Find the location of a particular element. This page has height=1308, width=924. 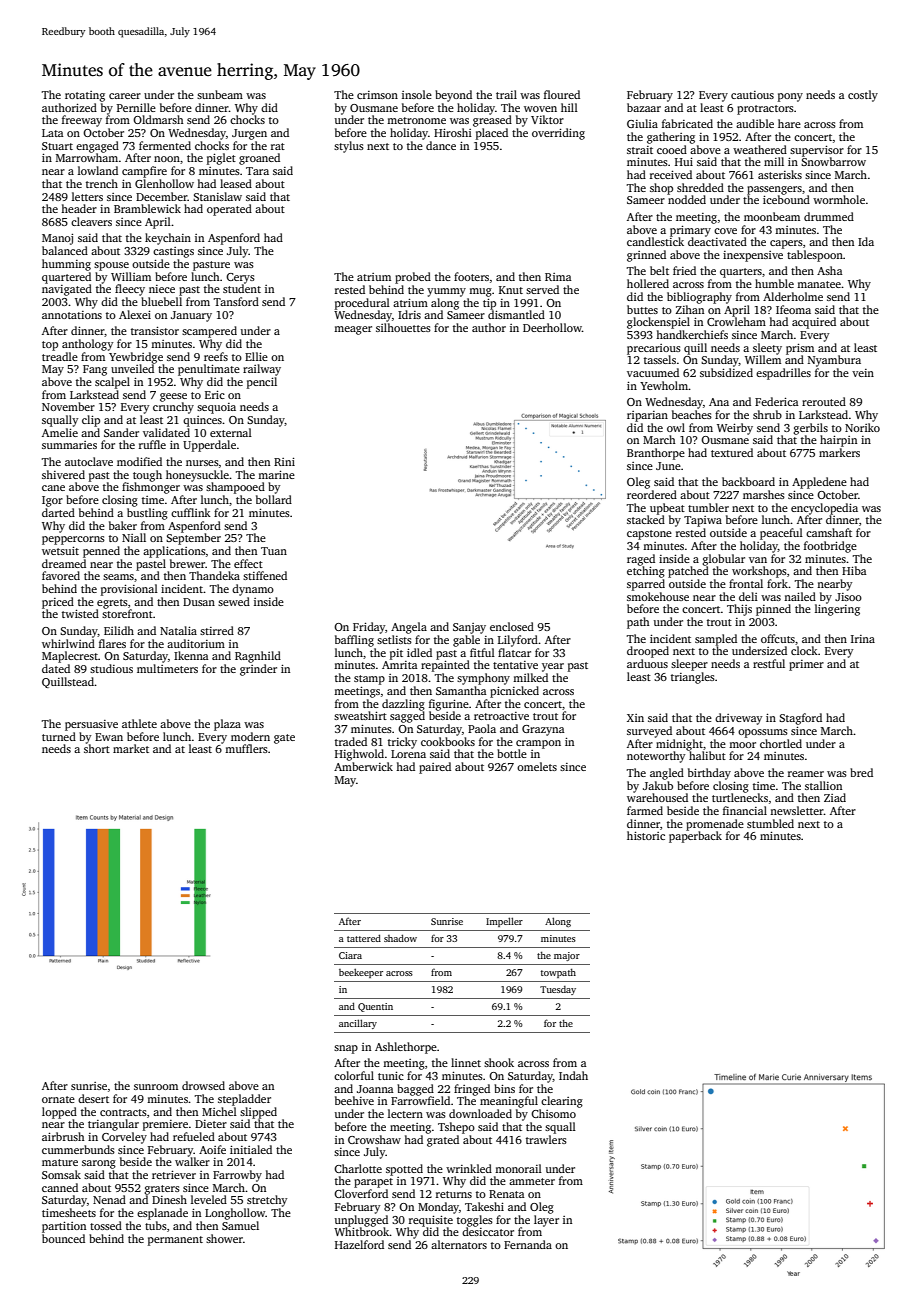

Lata is located at coordinates (53, 133).
